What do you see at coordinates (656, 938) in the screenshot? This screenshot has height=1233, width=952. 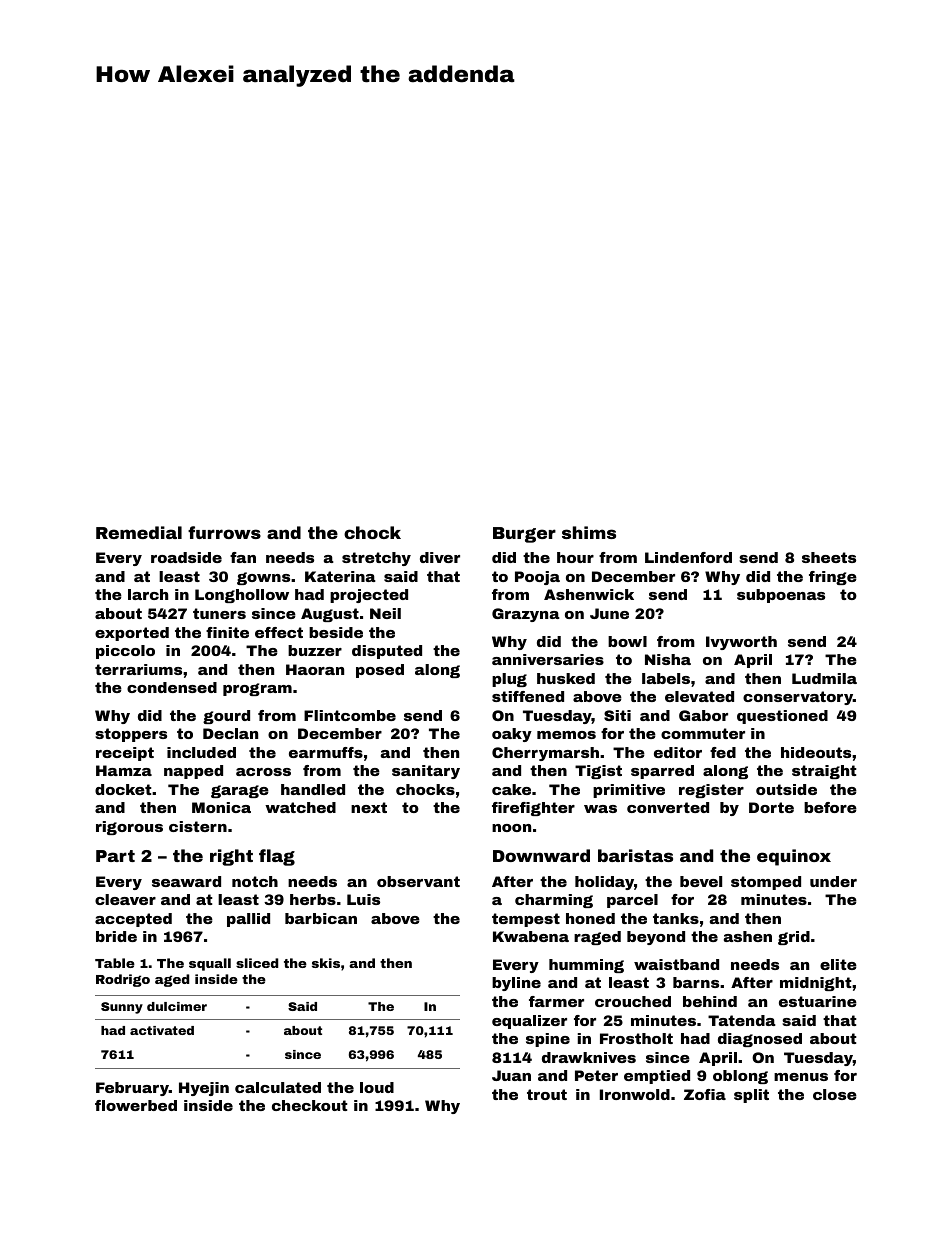 I see `beyond` at bounding box center [656, 938].
